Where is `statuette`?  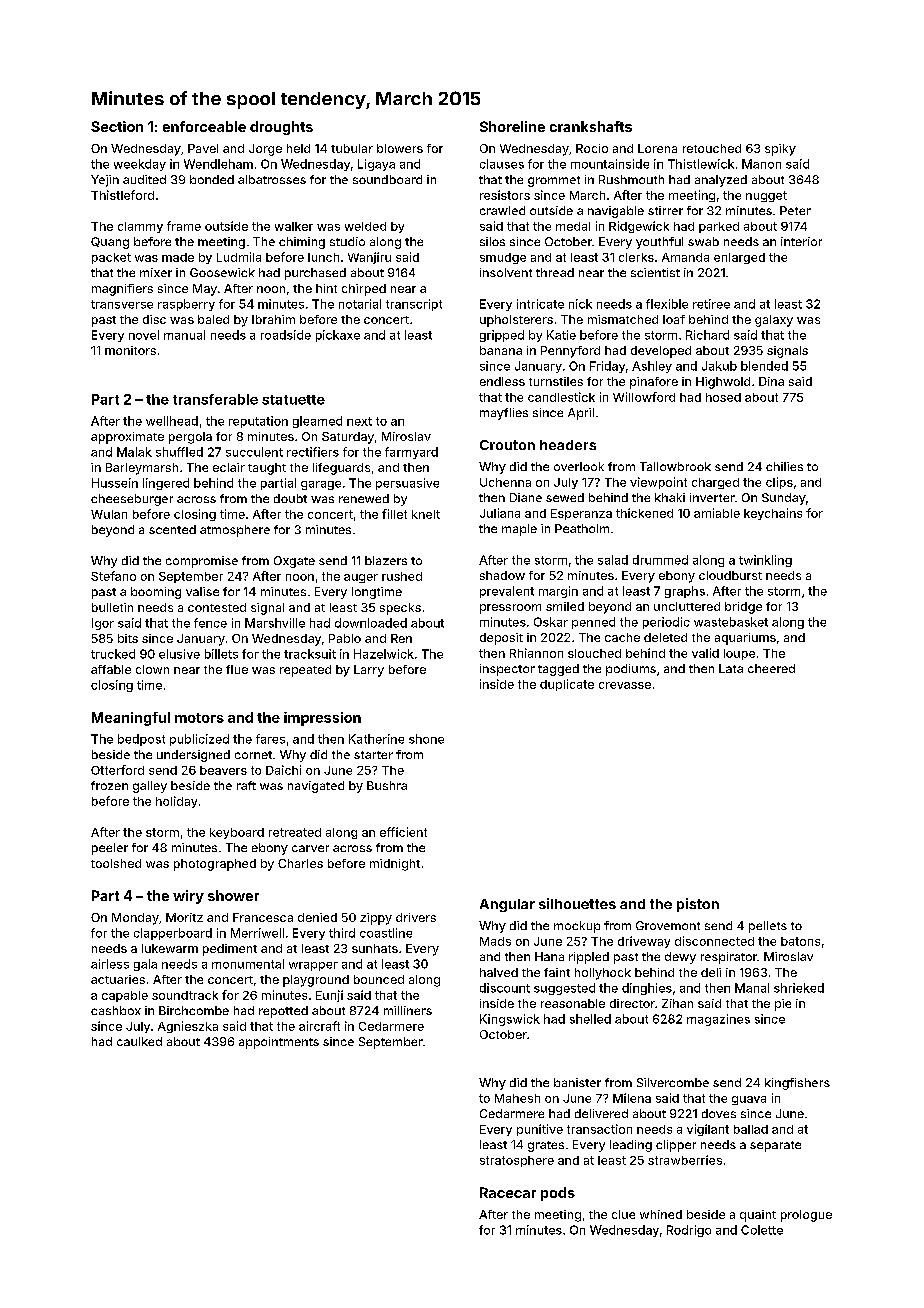
statuette is located at coordinates (293, 400).
